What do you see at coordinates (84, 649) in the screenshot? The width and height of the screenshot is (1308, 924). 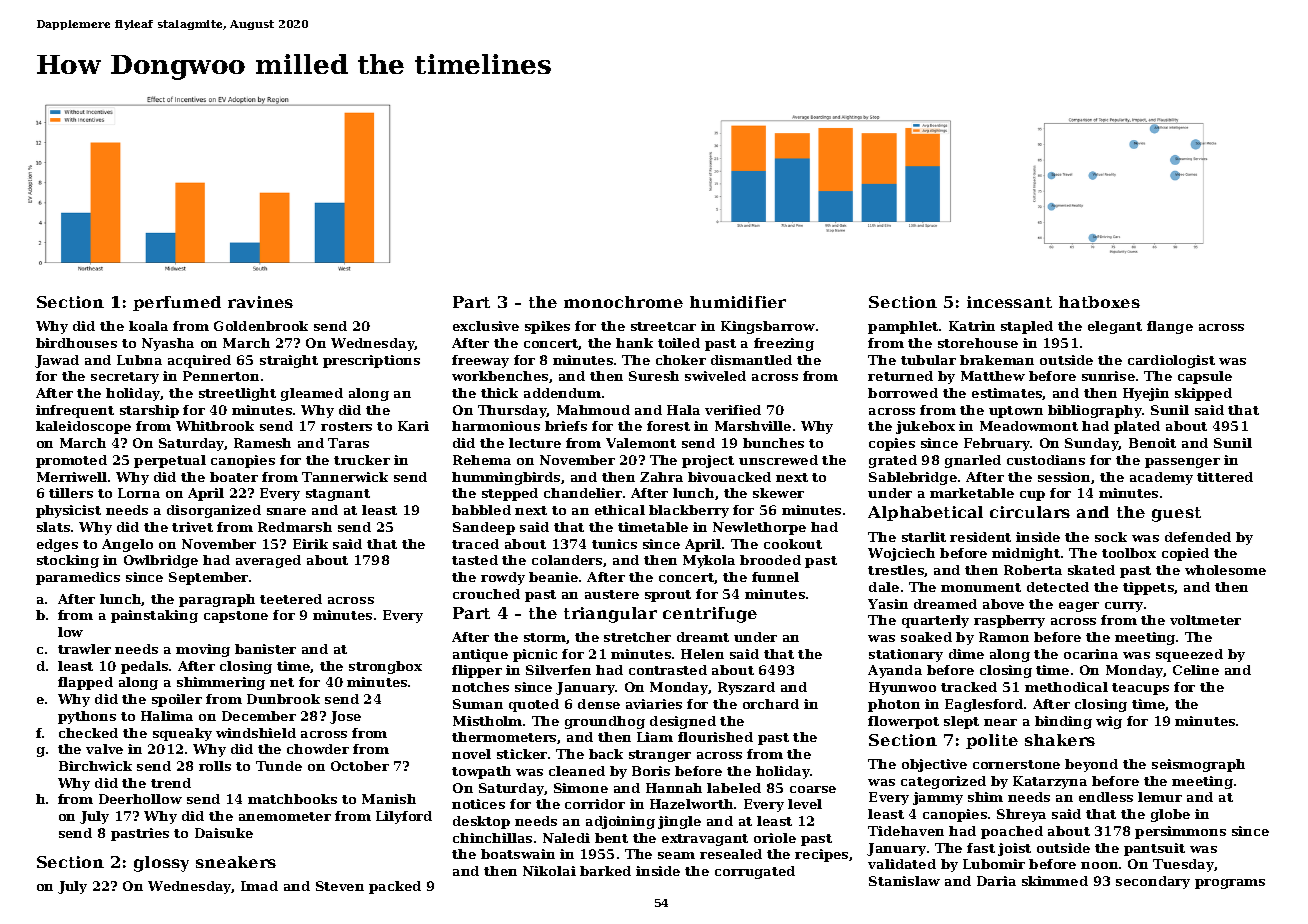 I see `trawler` at bounding box center [84, 649].
